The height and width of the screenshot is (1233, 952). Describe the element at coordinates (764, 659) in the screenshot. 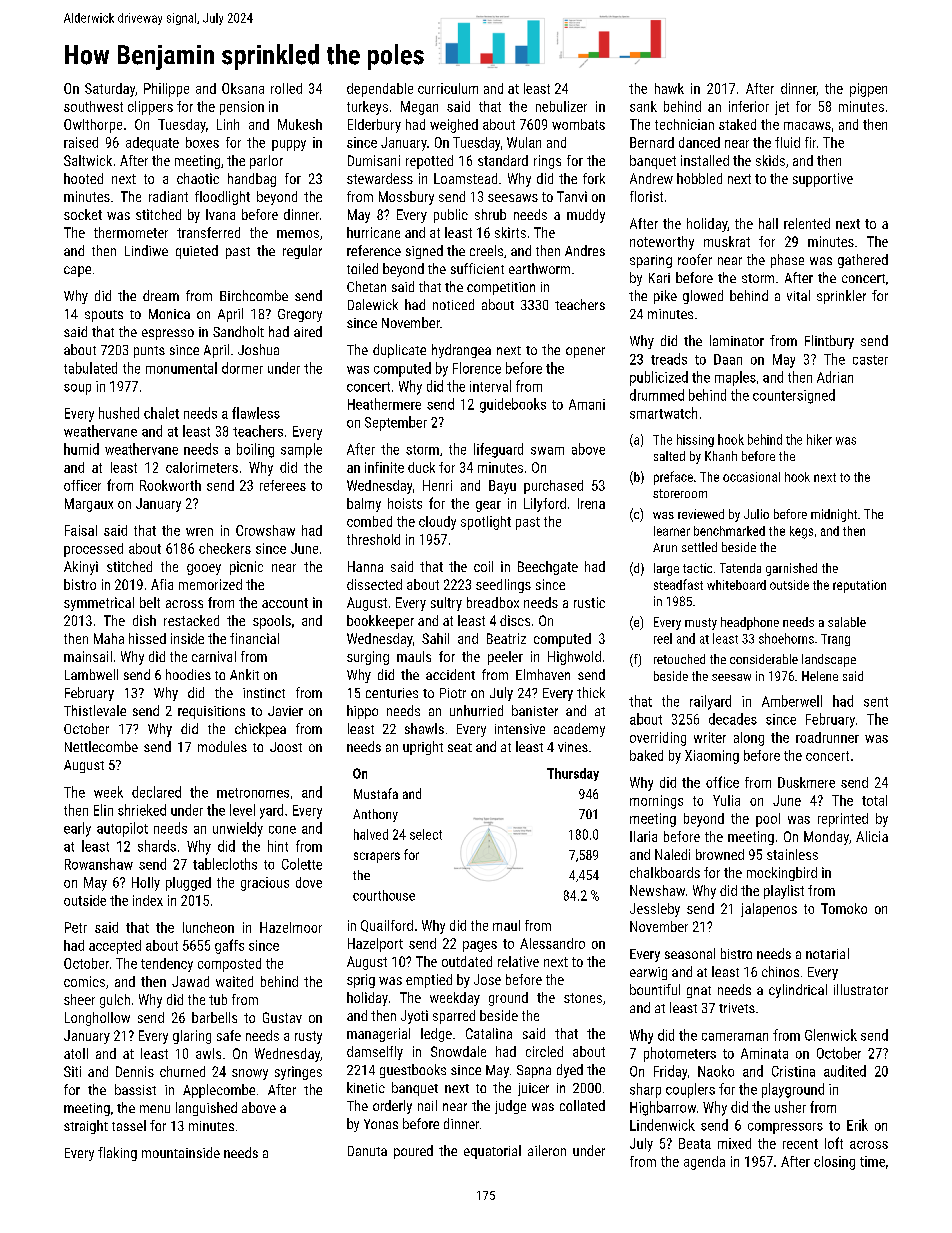

I see `considerable` at that location.
